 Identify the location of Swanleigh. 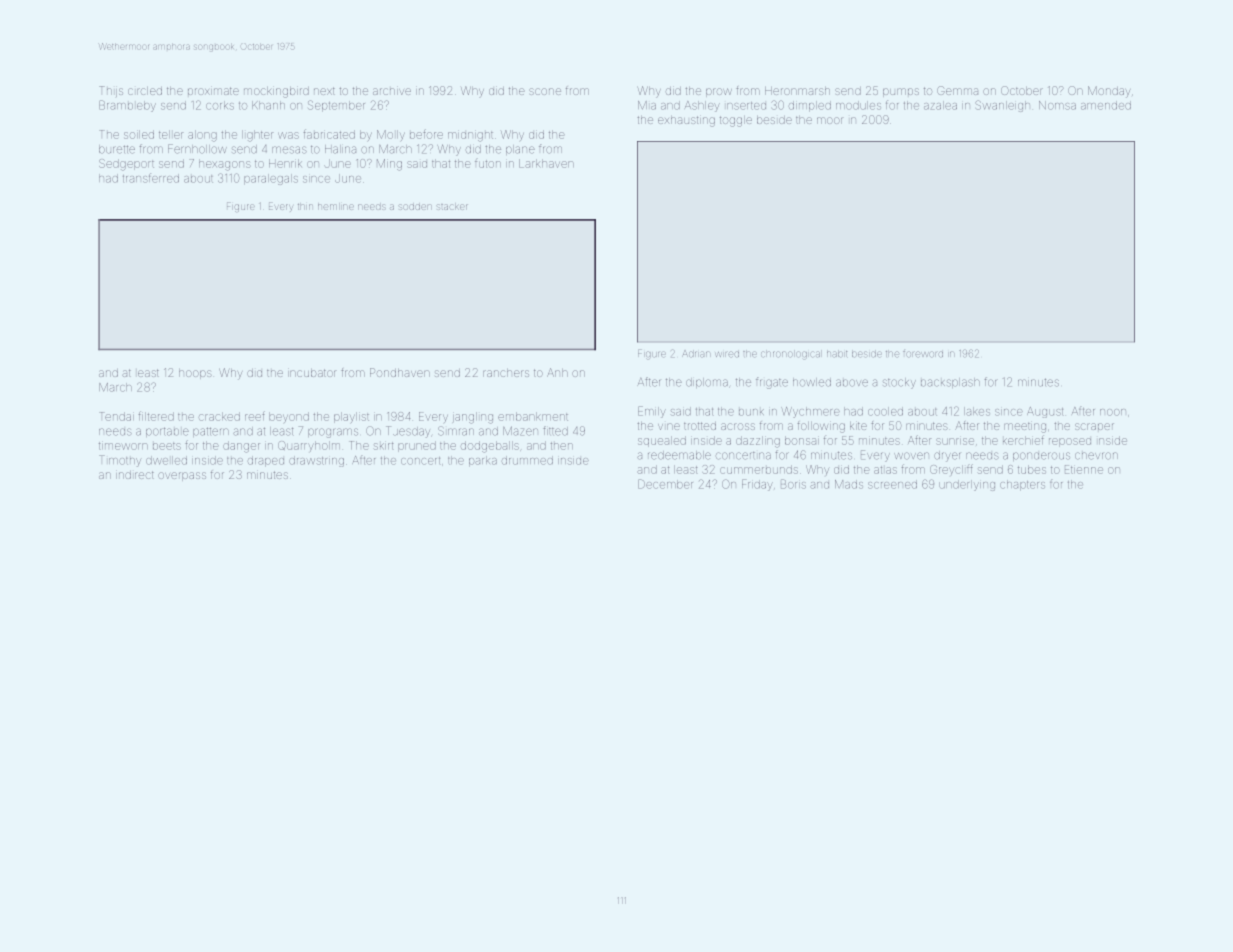
(1002, 106).
